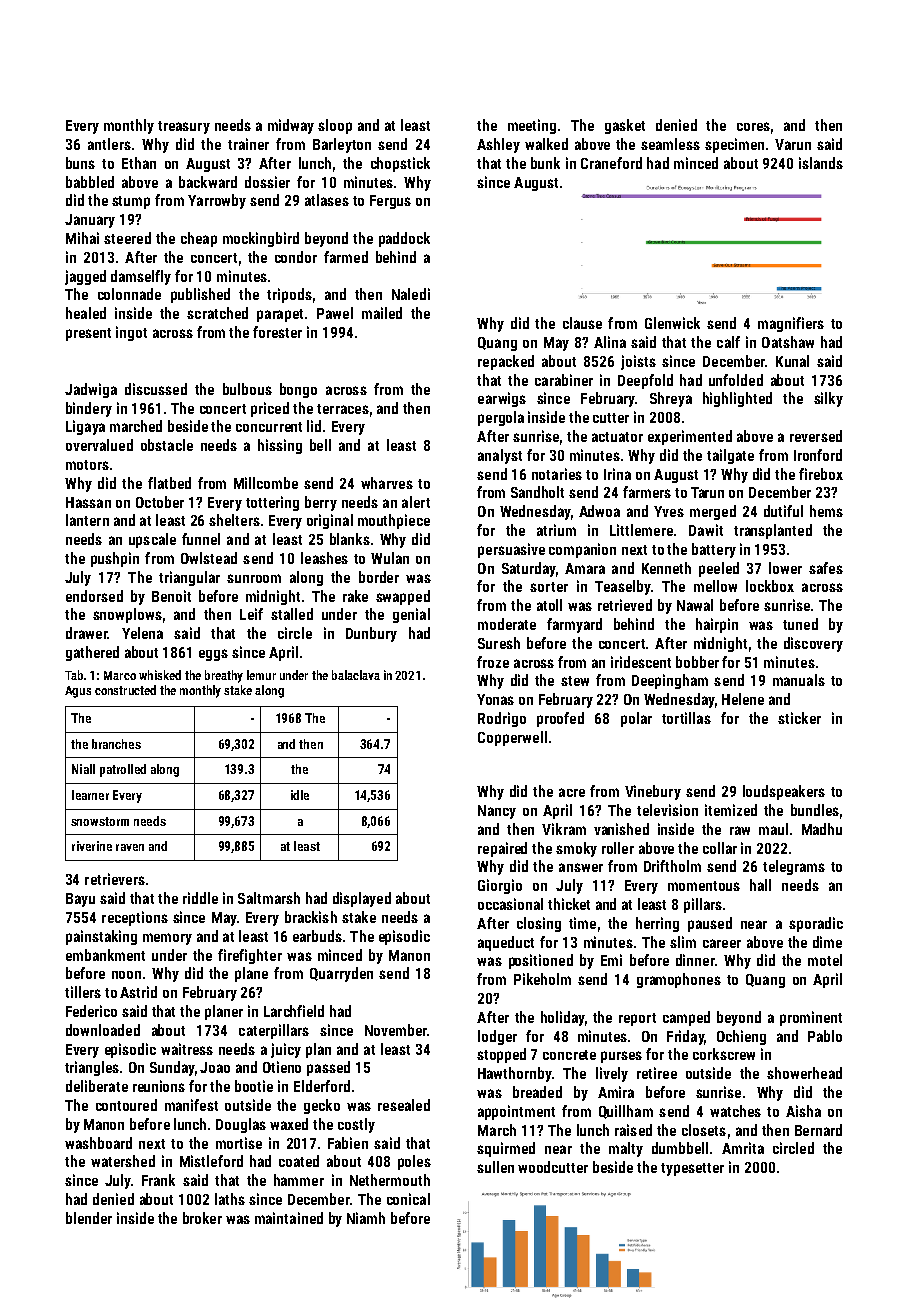 This page has width=908, height=1316. What do you see at coordinates (502, 849) in the page?
I see `repaired` at bounding box center [502, 849].
